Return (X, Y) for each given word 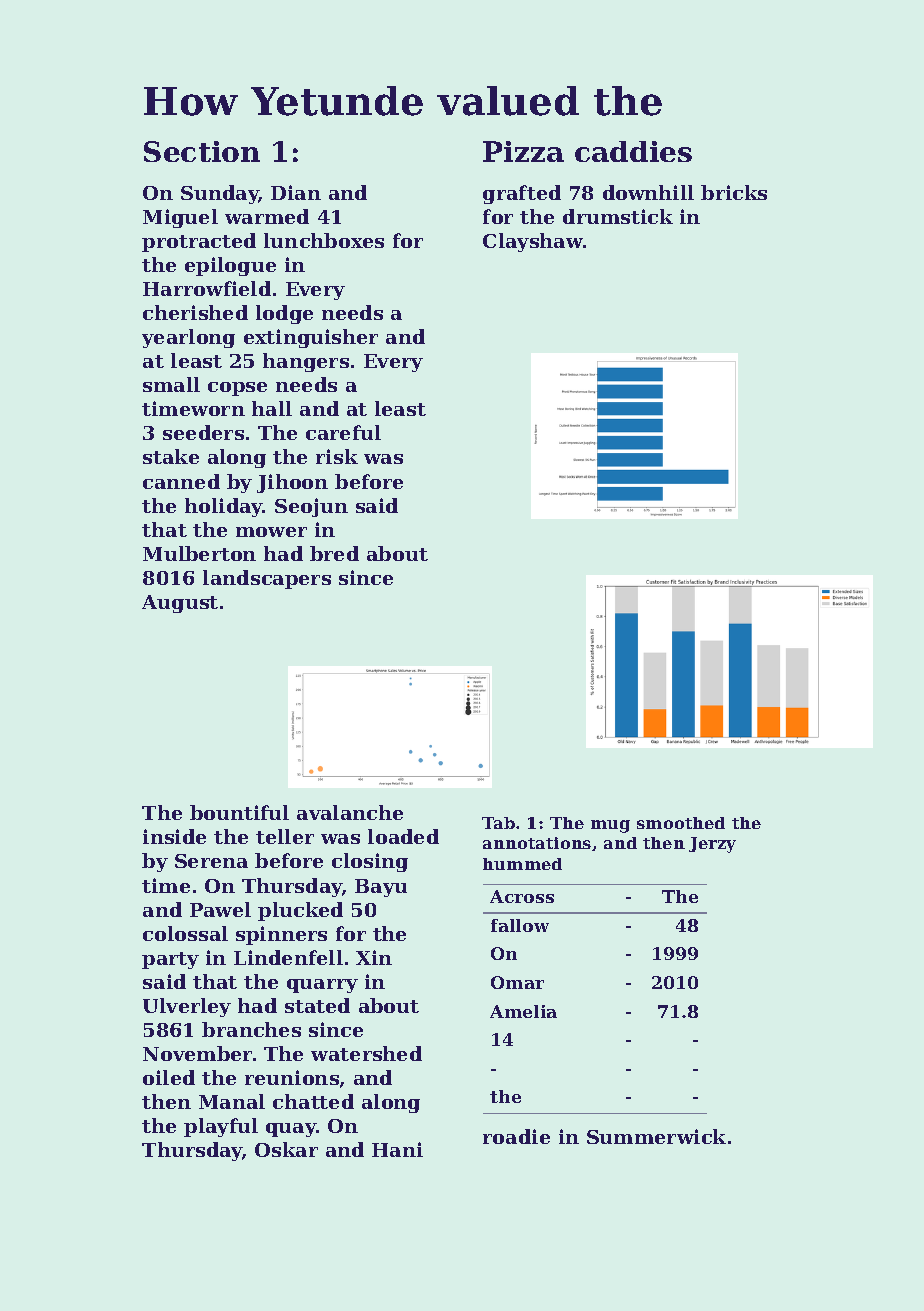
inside (174, 836)
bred (334, 553)
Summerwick (656, 1136)
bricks (734, 192)
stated (317, 1005)
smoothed (681, 823)
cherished (195, 312)
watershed (366, 1053)
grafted (522, 194)
